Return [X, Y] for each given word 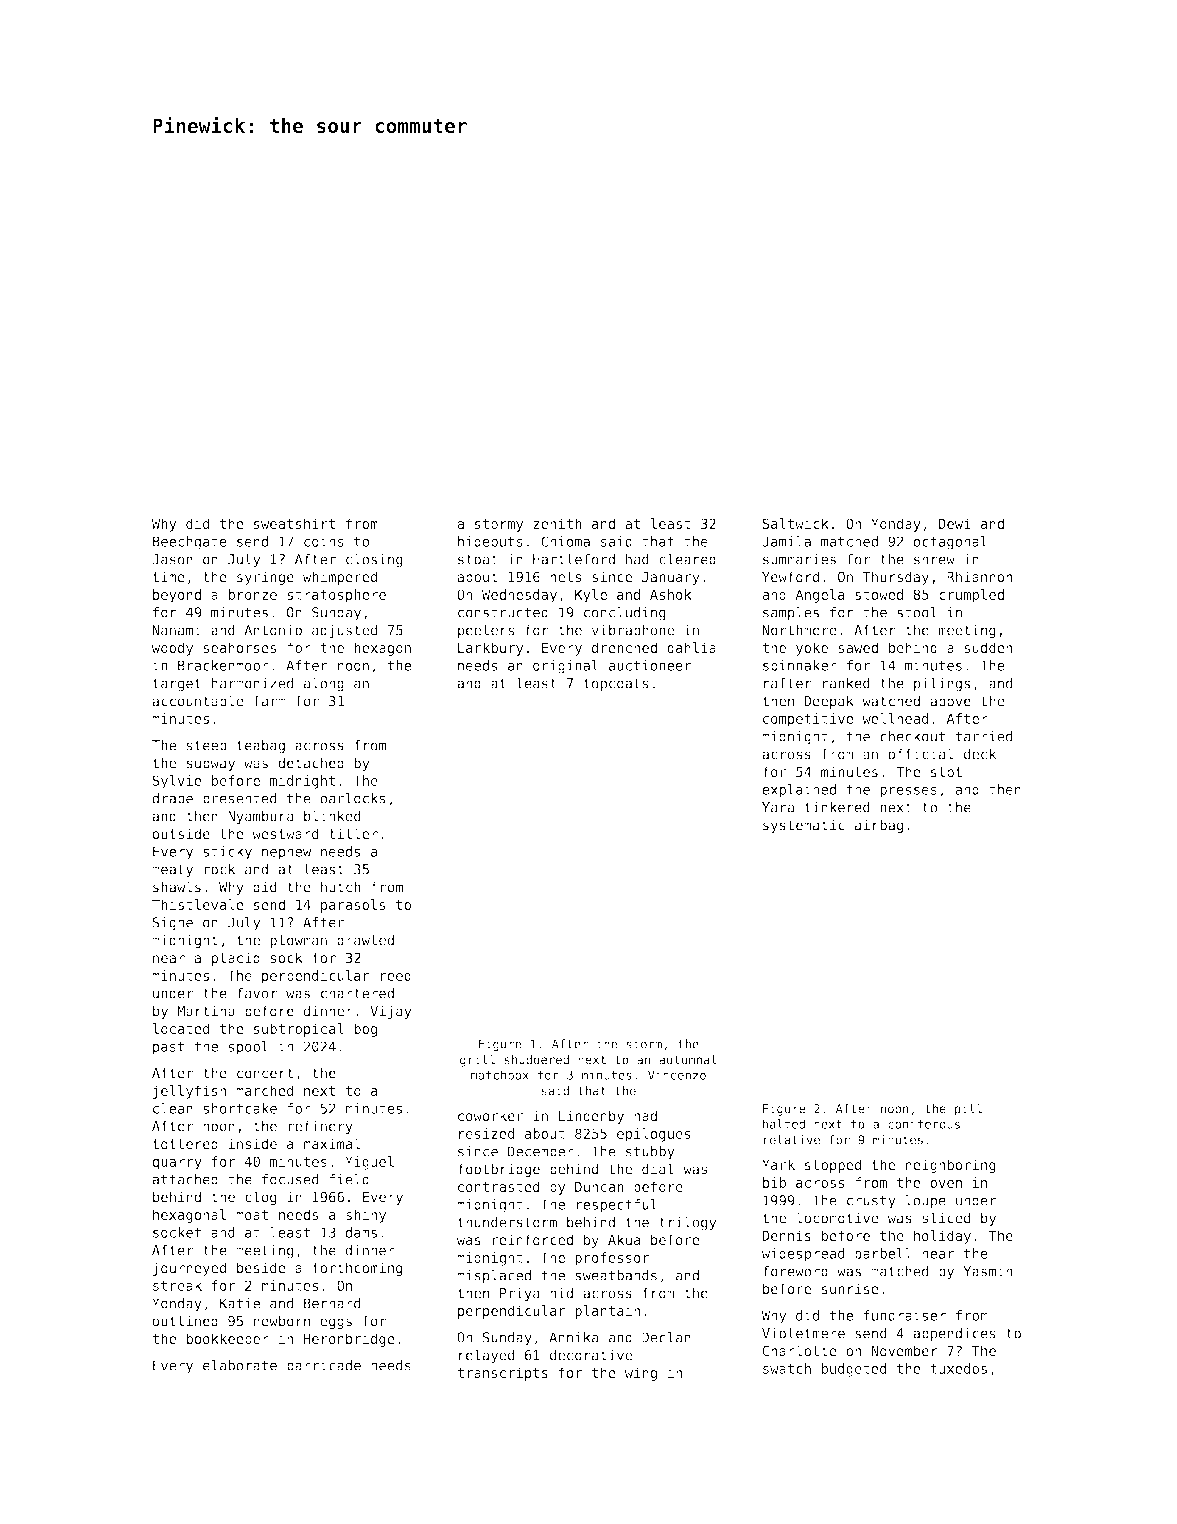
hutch [341, 887]
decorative [591, 1355]
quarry [177, 1164]
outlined [185, 1321]
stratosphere [336, 596]
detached [311, 763]
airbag [879, 826]
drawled [365, 940]
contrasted [499, 1186]
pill [968, 1109]
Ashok [671, 594]
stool [917, 612]
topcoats [616, 685]
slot [946, 771]
